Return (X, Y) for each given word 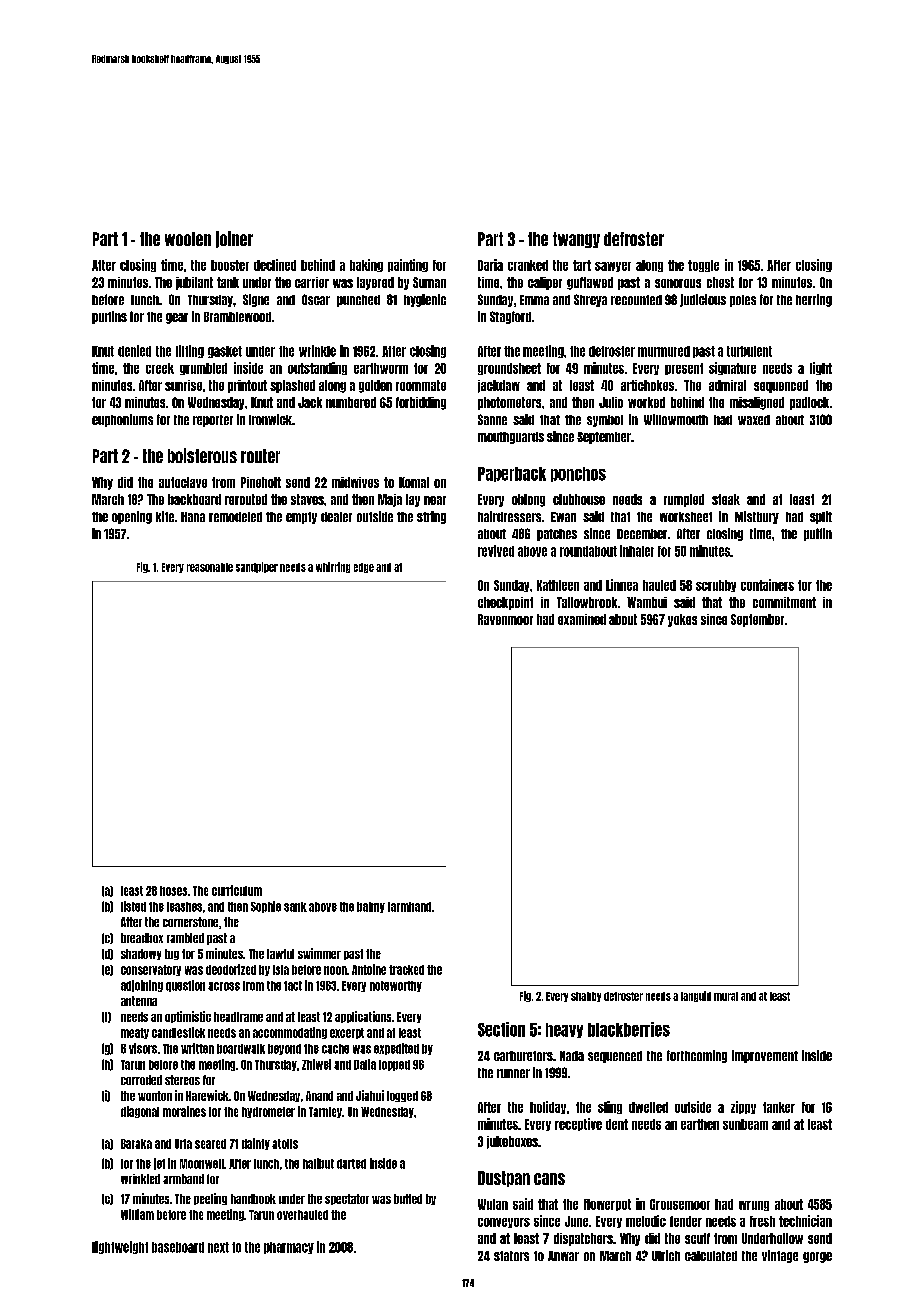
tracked (406, 970)
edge (364, 568)
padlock (809, 403)
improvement (765, 1056)
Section (501, 1029)
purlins (109, 317)
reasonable (210, 567)
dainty (256, 1144)
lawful (280, 954)
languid (696, 996)
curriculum (237, 890)
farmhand (409, 907)
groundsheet (509, 369)
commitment (784, 602)
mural (726, 996)
